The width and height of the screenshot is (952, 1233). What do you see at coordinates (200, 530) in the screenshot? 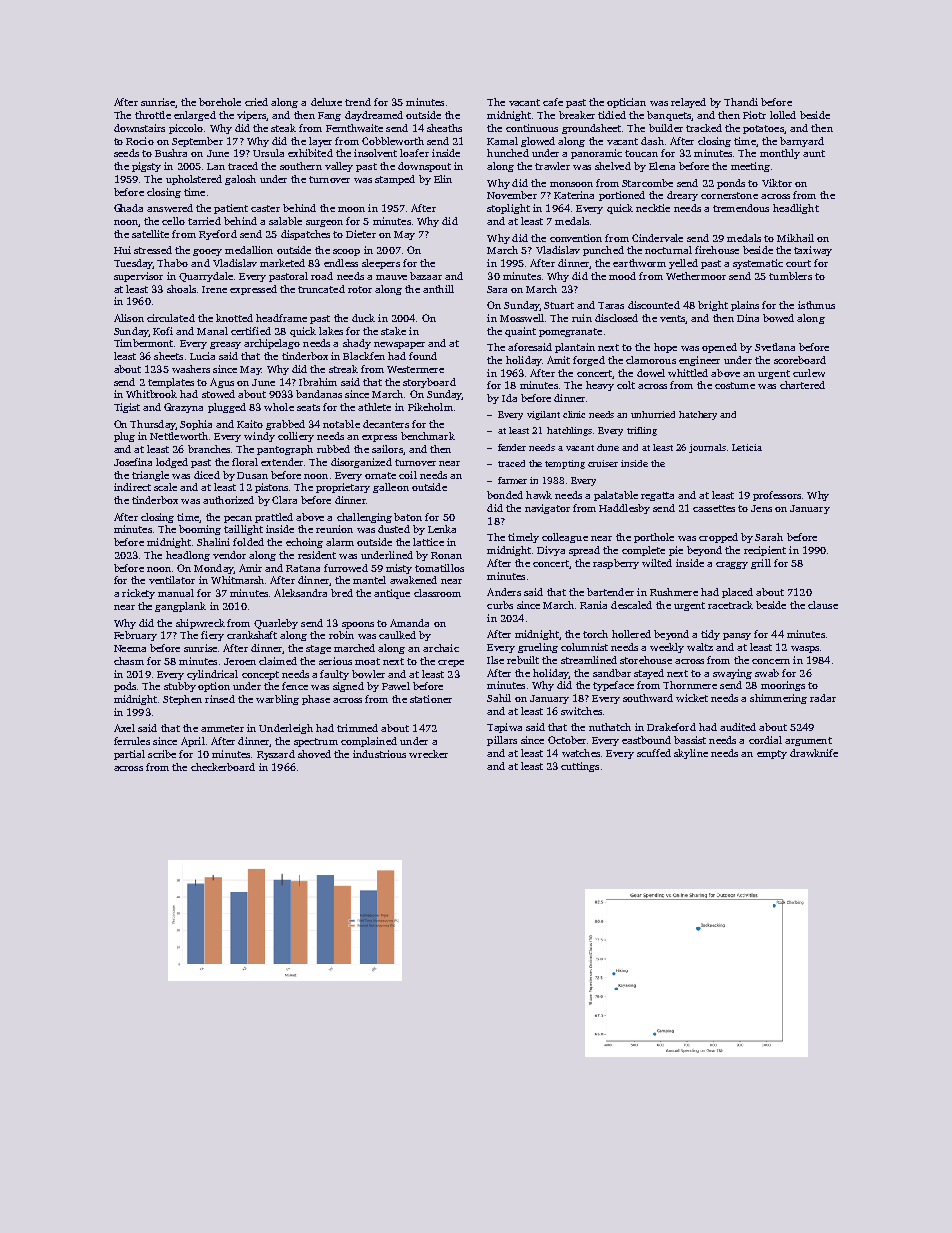
I see `booming` at bounding box center [200, 530].
